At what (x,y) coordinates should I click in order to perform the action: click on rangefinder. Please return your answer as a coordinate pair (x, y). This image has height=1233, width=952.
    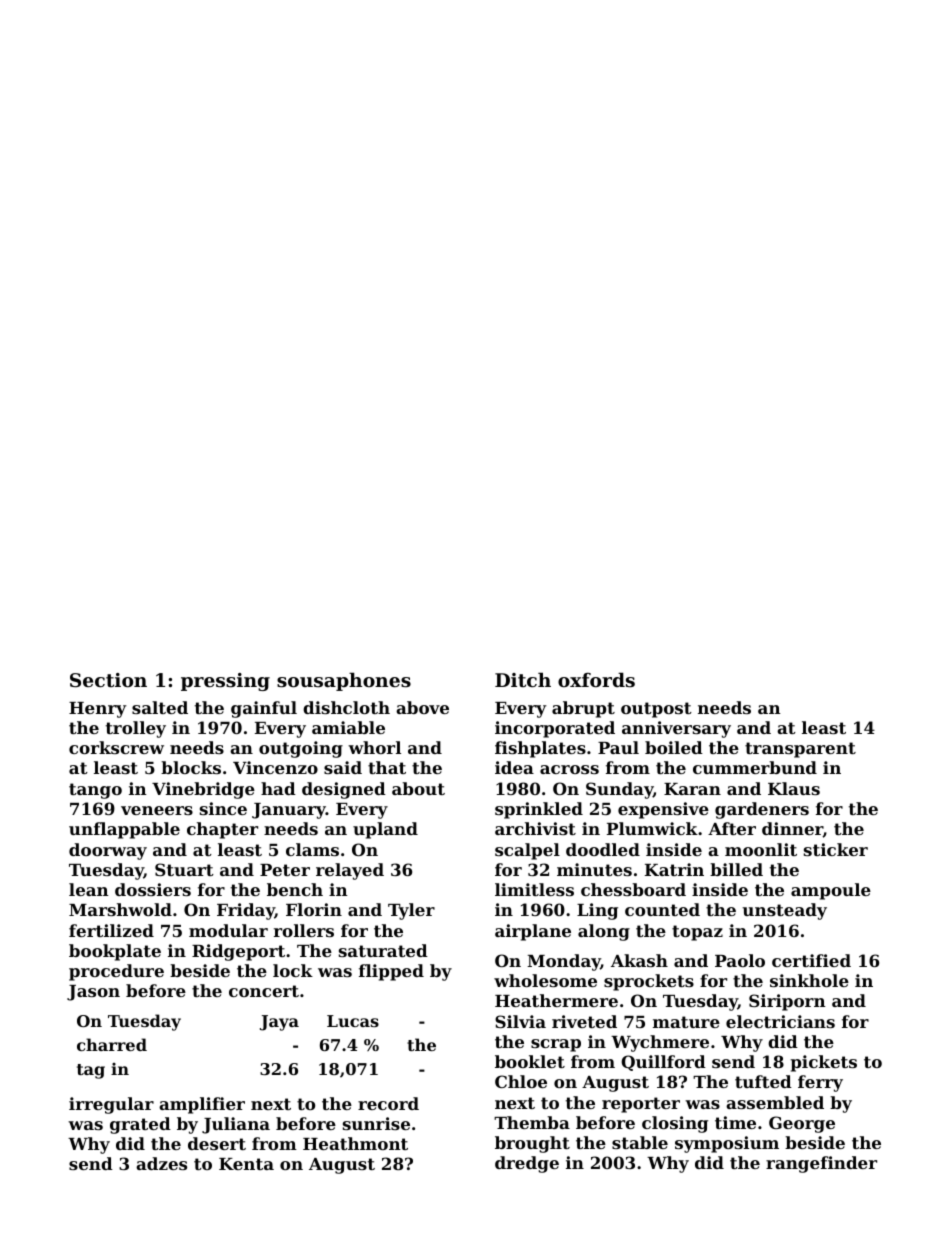
    Looking at the image, I should click on (821, 1164).
